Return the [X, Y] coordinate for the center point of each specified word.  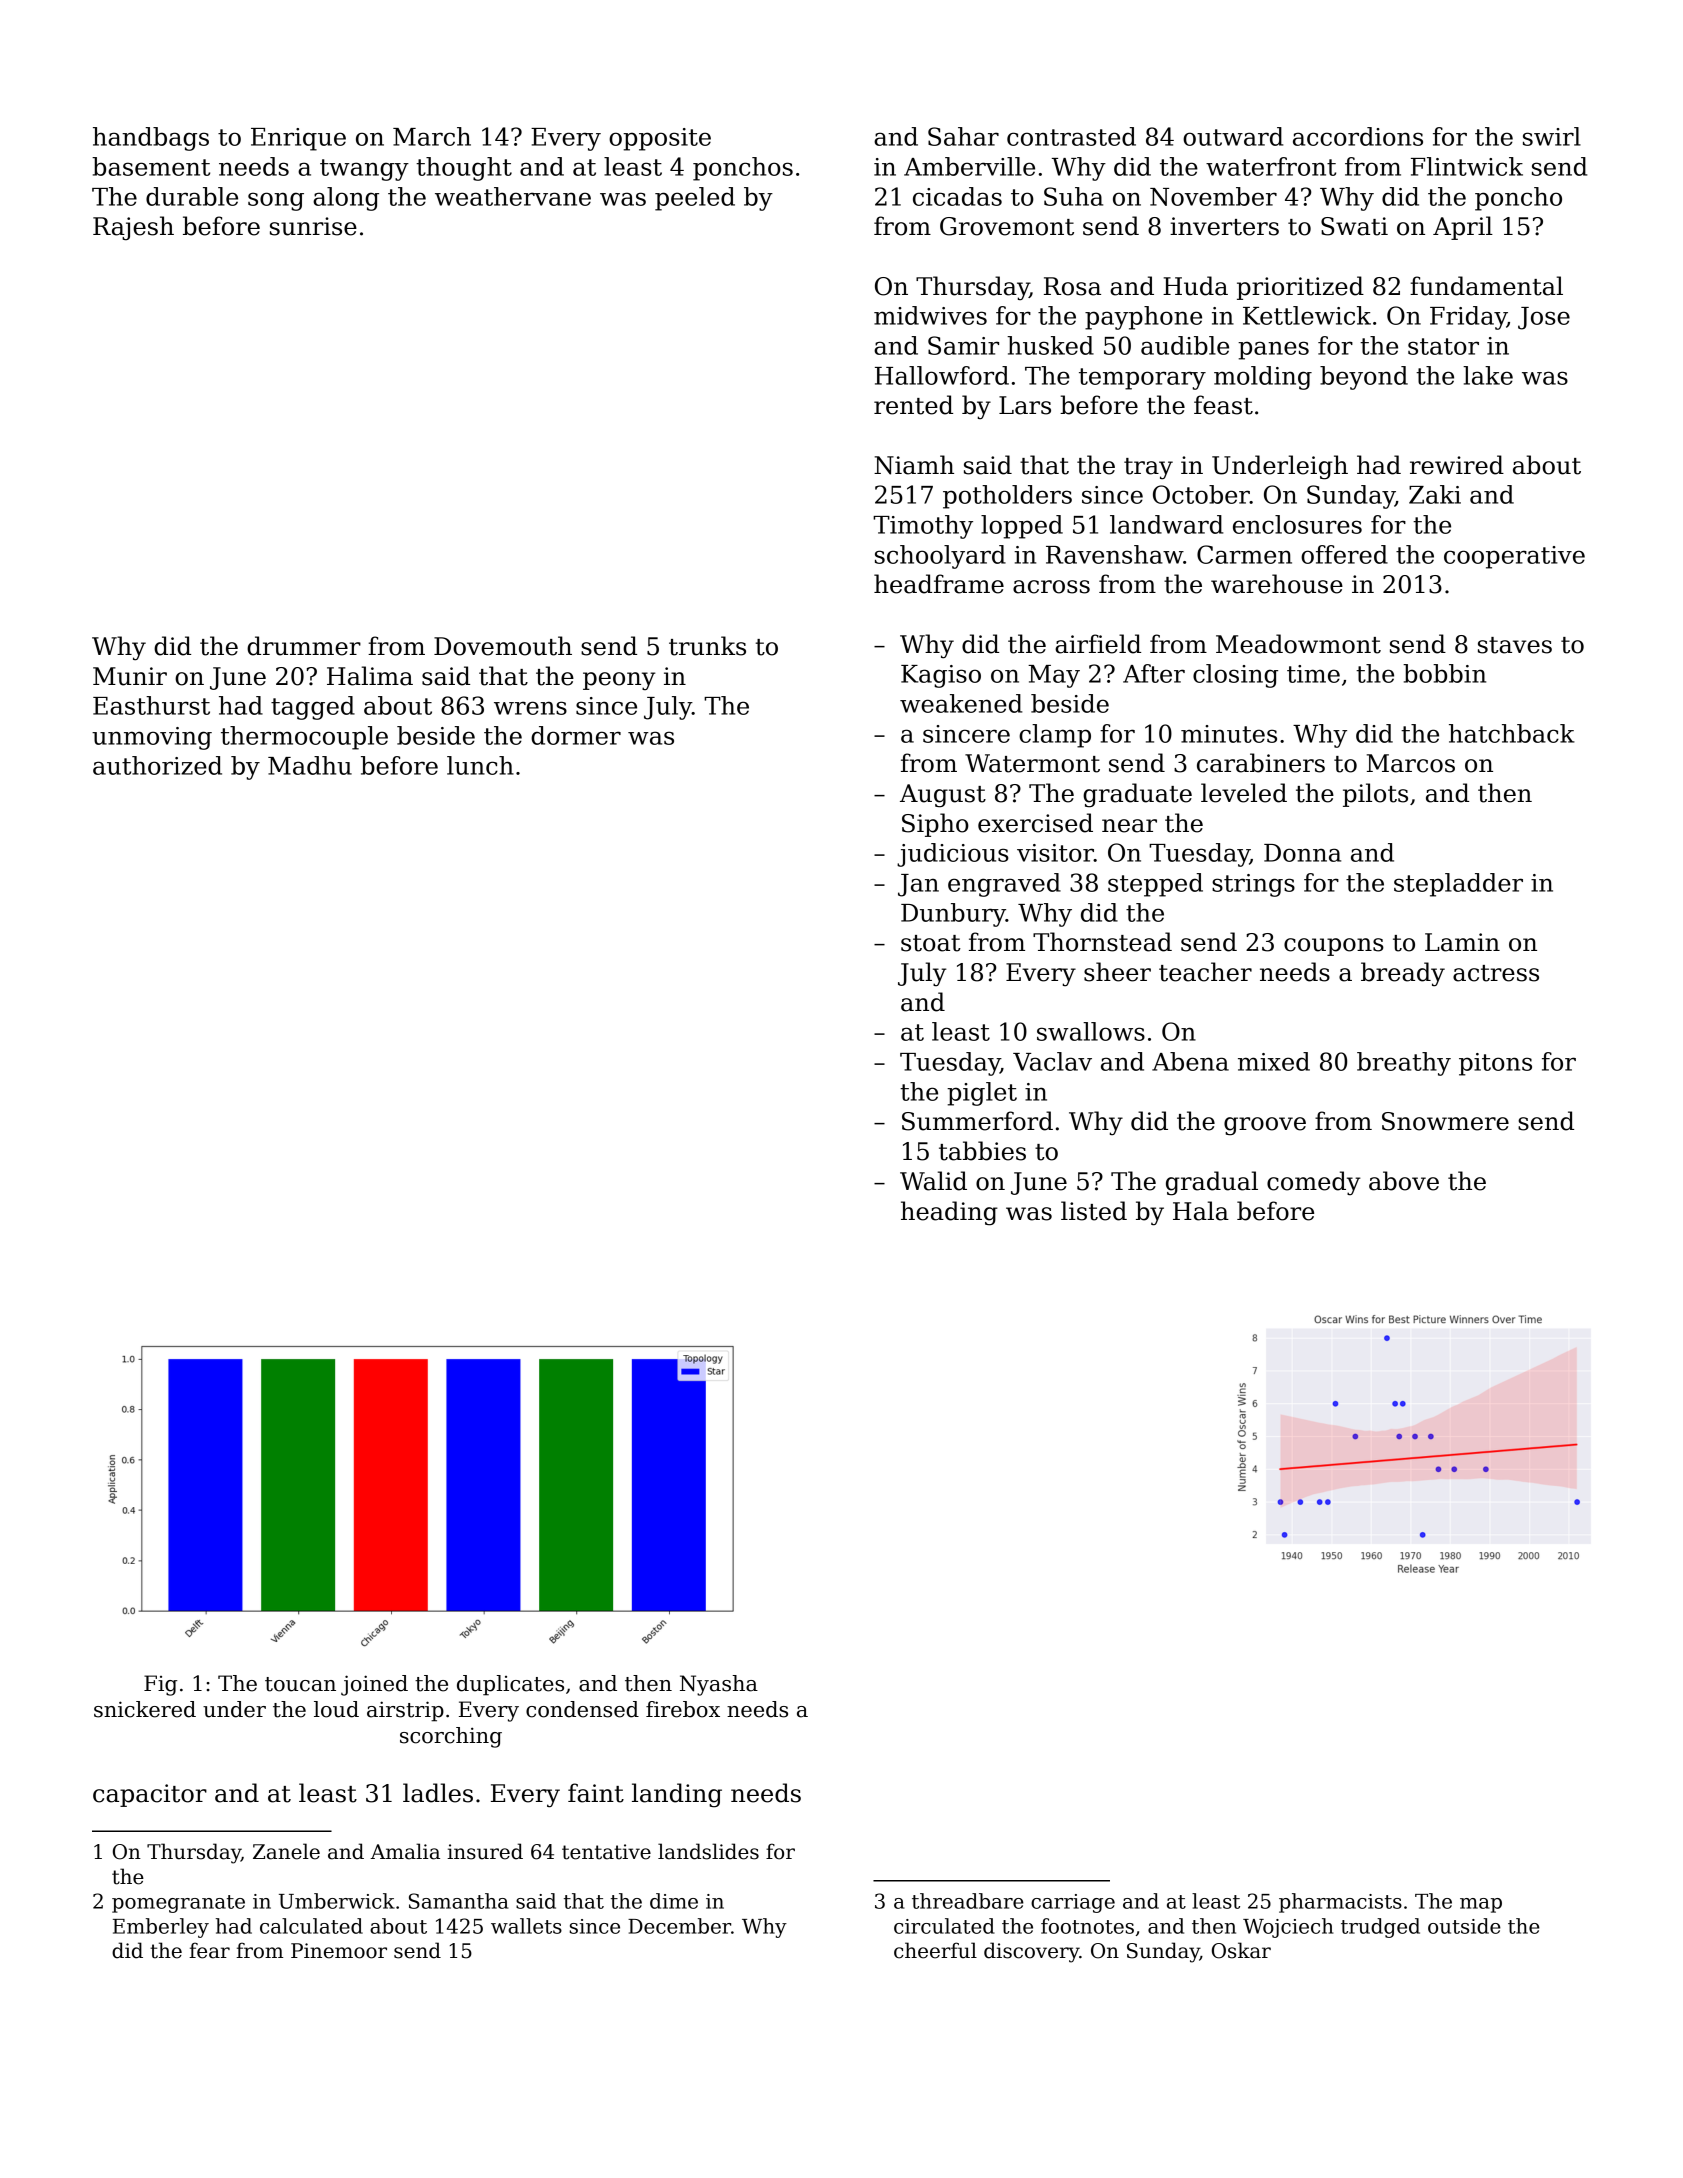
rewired [1457, 465]
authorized [157, 765]
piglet [982, 1094]
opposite [660, 139]
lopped [1022, 527]
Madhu [310, 765]
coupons [1334, 947]
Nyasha [719, 1685]
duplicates [510, 1685]
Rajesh [133, 228]
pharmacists [1340, 1903]
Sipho [935, 825]
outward [1233, 136]
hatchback [1512, 733]
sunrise [313, 226]
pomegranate [178, 1904]
